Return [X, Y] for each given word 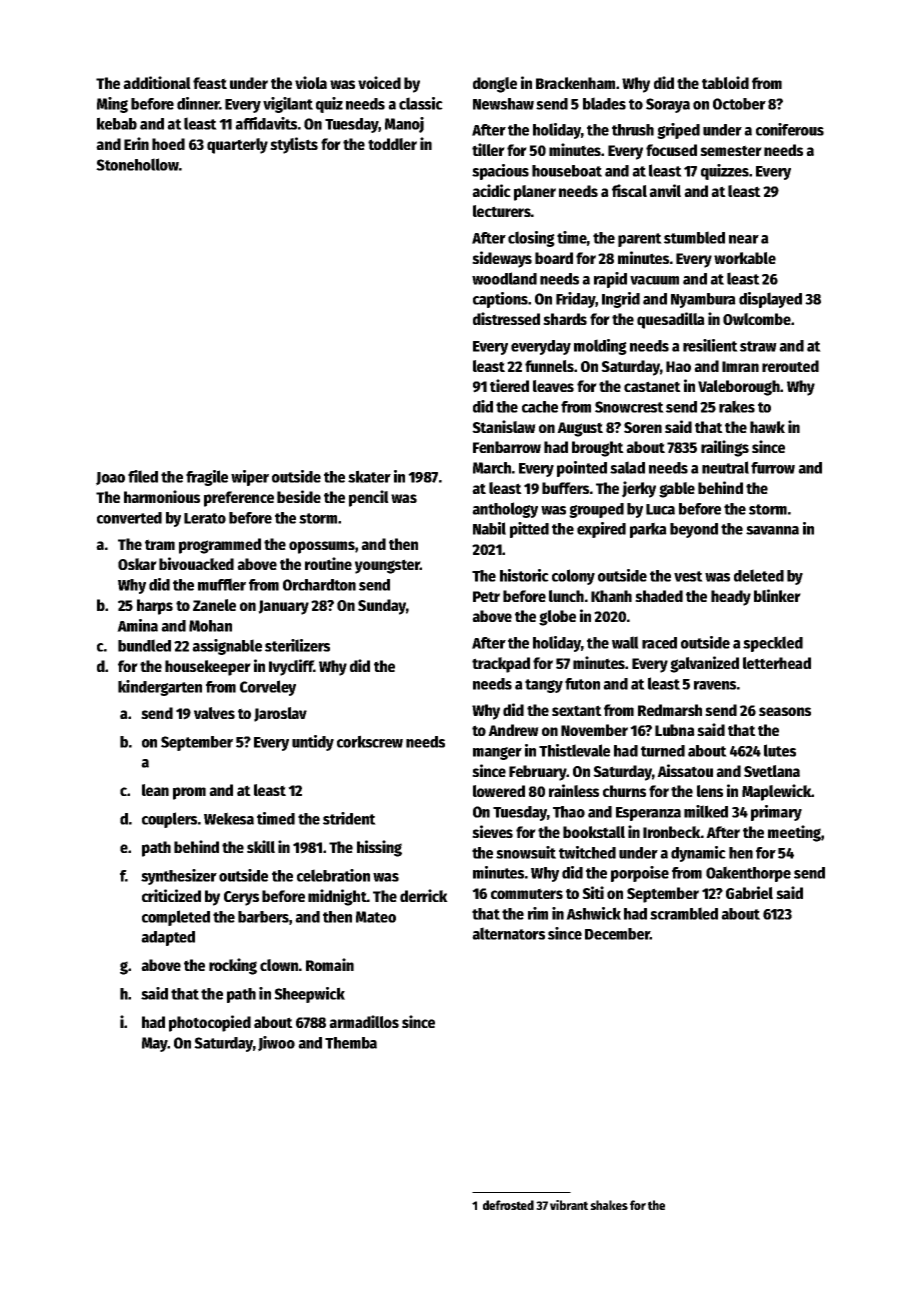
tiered [509, 385]
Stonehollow [137, 164]
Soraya [668, 105]
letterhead [777, 663]
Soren [643, 427]
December [617, 934]
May [155, 1044]
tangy [544, 686]
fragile [207, 478]
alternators [508, 933]
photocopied [210, 1023]
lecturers [502, 211]
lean [155, 790]
